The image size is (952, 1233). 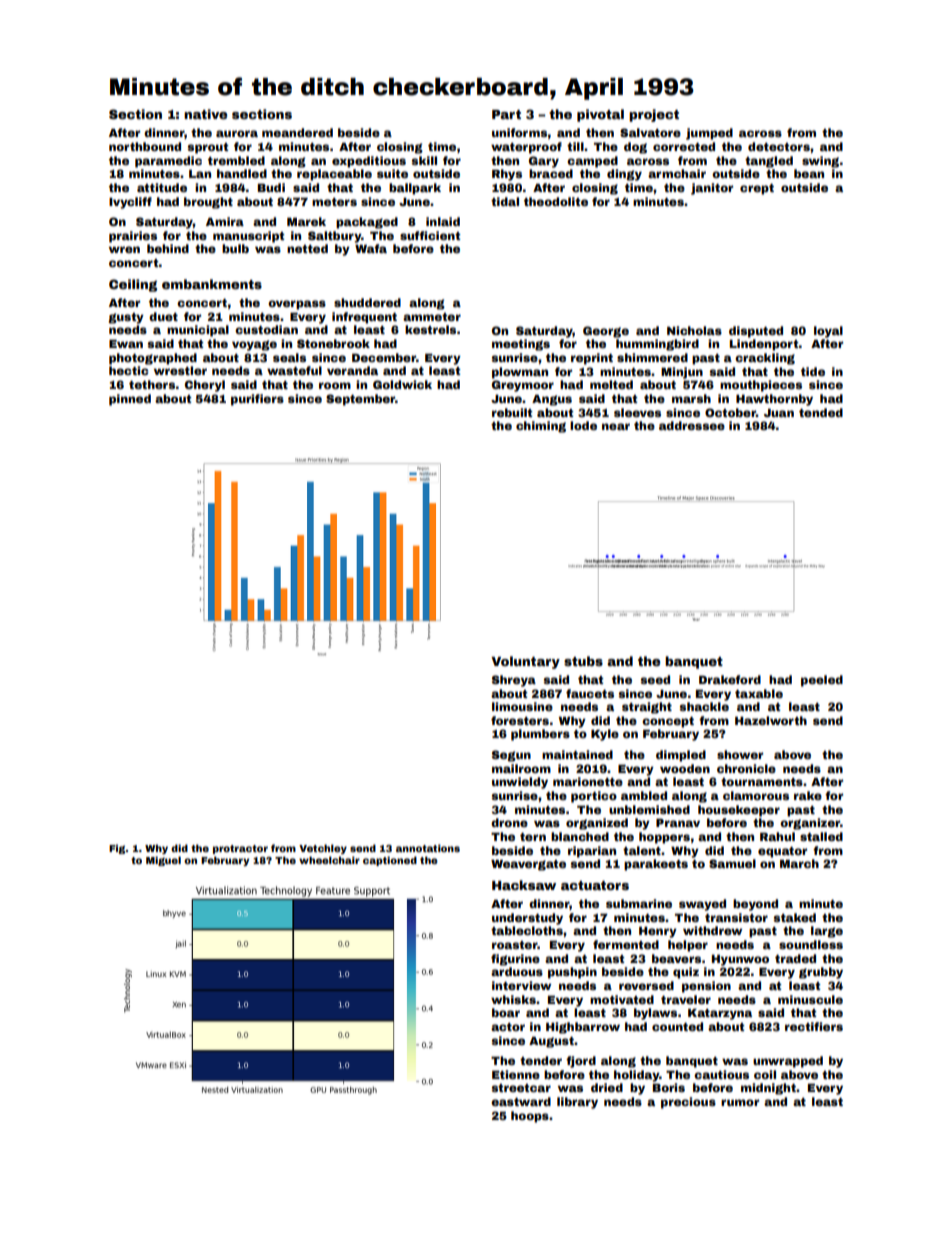 What do you see at coordinates (128, 370) in the screenshot?
I see `hectic` at bounding box center [128, 370].
